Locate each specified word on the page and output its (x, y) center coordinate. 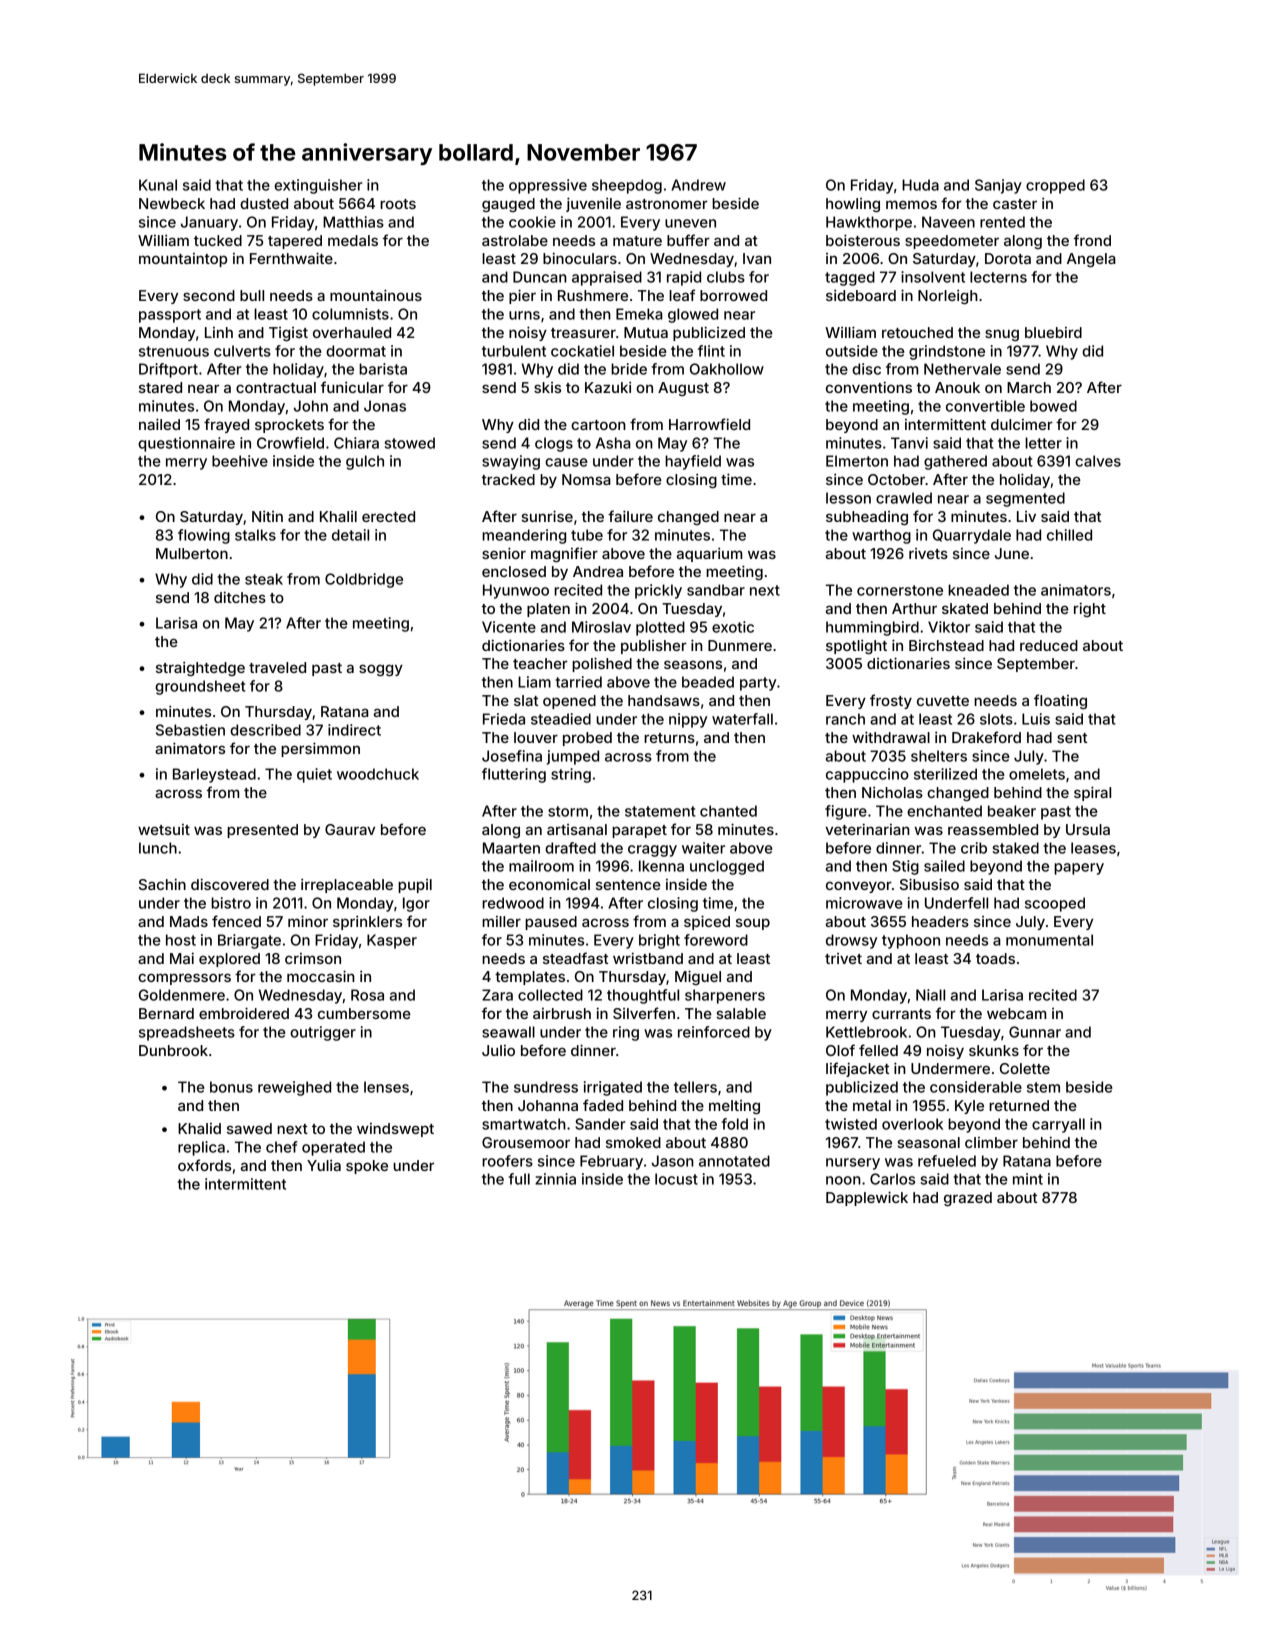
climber (991, 1142)
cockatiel (582, 351)
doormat (356, 351)
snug (1002, 335)
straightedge (200, 669)
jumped (573, 757)
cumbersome (364, 1013)
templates (530, 978)
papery (1079, 869)
